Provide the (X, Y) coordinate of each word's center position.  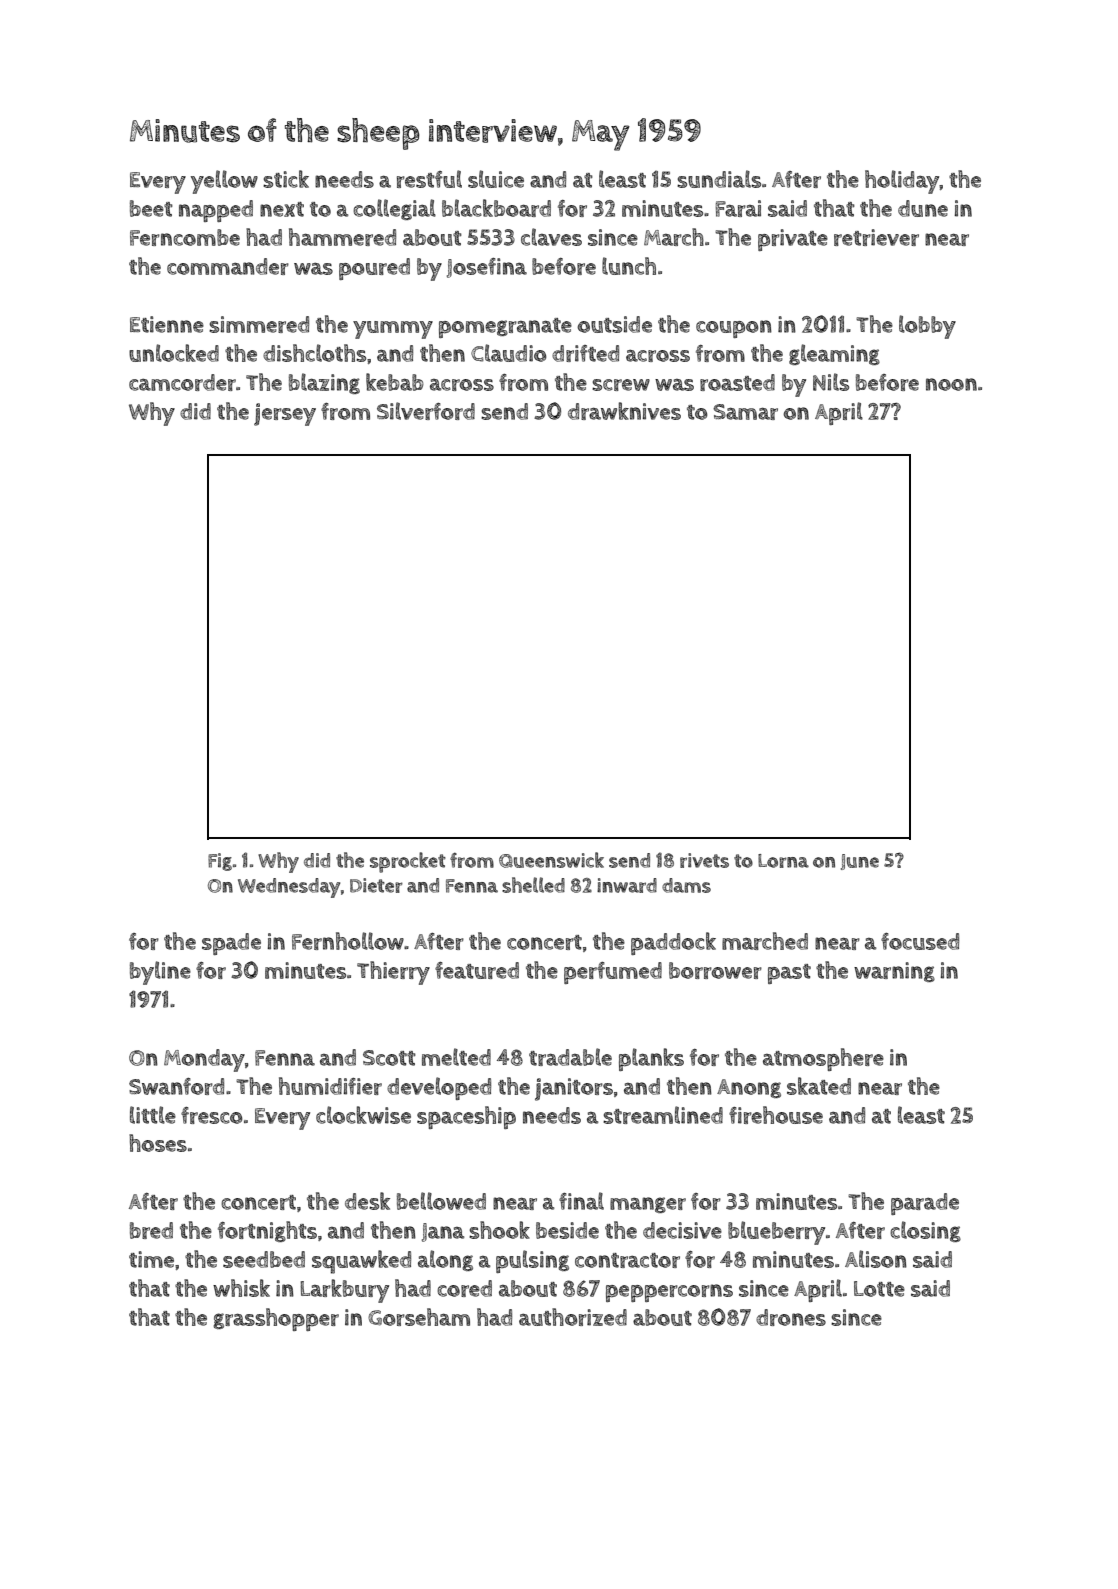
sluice (496, 179)
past (789, 974)
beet (151, 208)
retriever (876, 237)
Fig (220, 862)
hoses (158, 1143)
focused (920, 941)
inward (627, 885)
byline (160, 973)
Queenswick (551, 860)
